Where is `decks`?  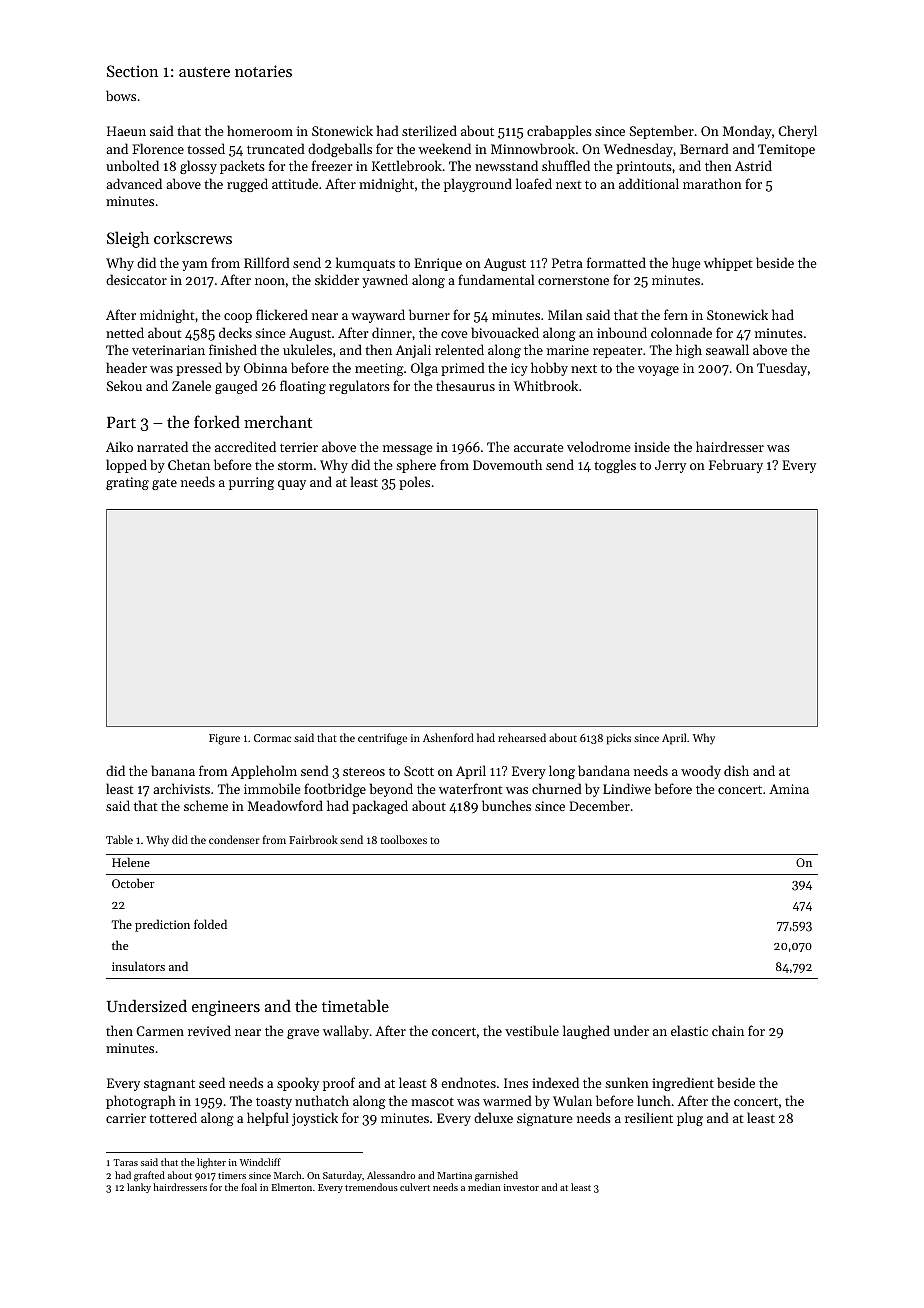 decks is located at coordinates (235, 332).
